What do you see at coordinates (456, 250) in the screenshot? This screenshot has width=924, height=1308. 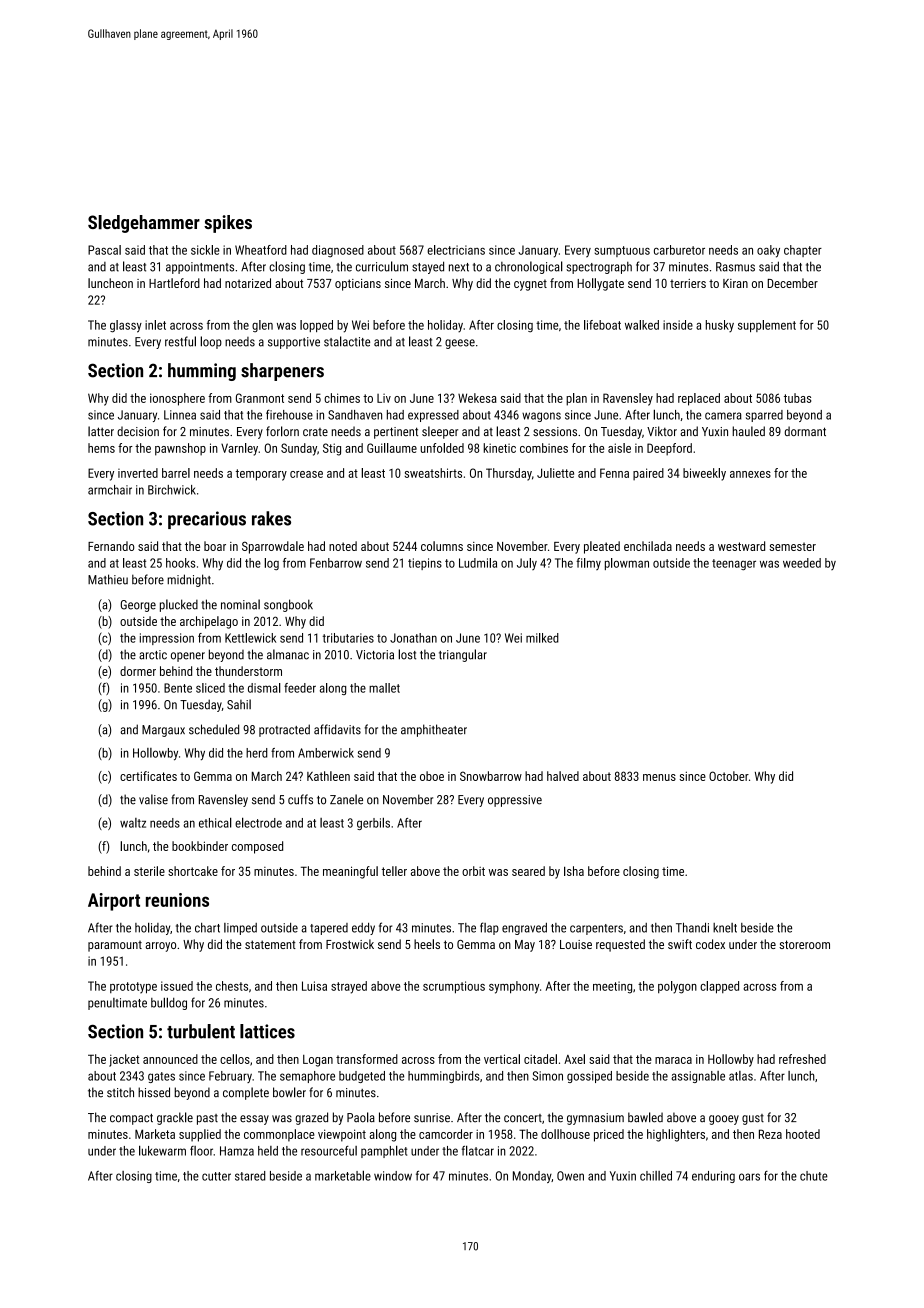 I see `electricians` at bounding box center [456, 250].
